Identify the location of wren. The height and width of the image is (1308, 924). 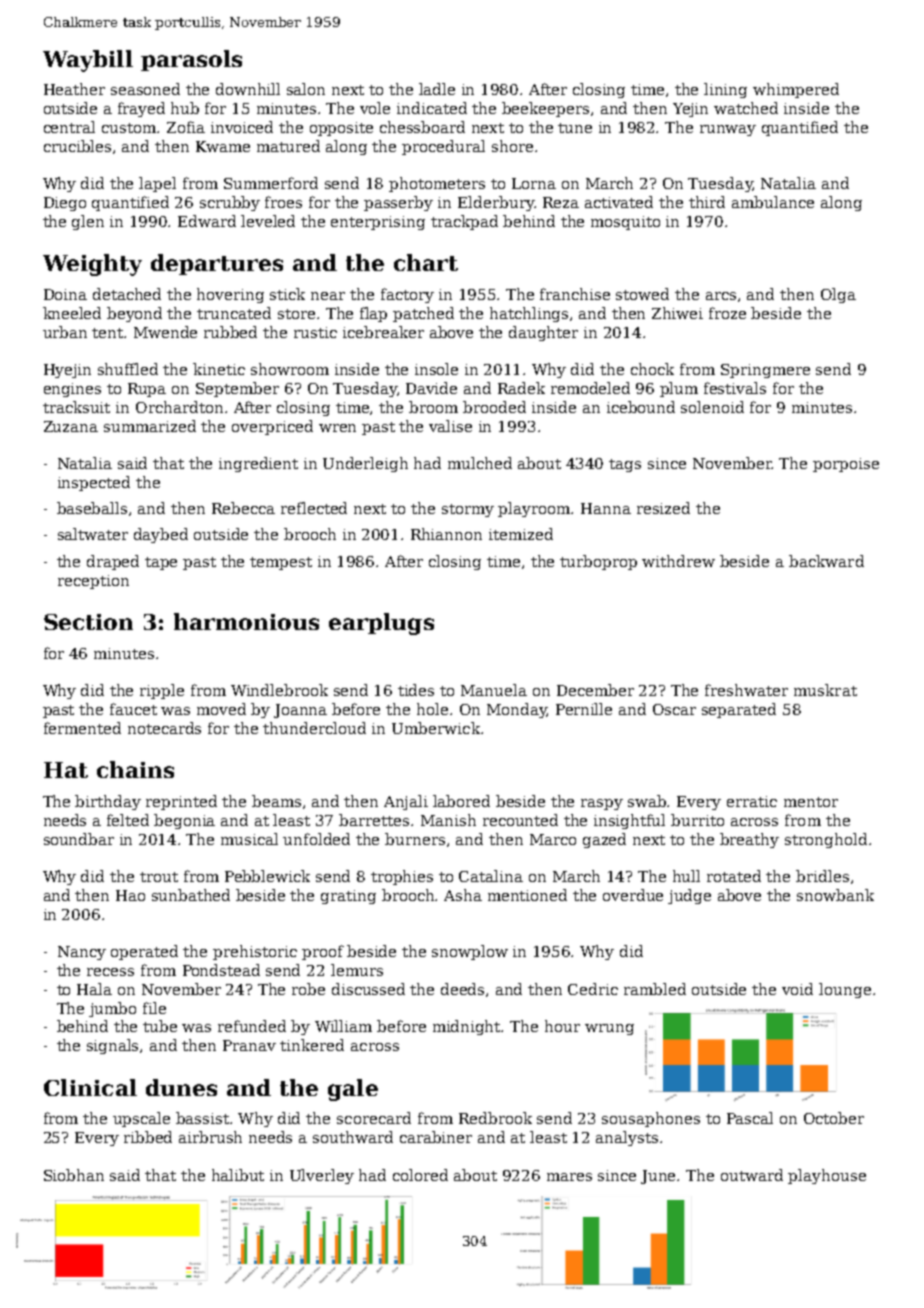
(337, 428).
